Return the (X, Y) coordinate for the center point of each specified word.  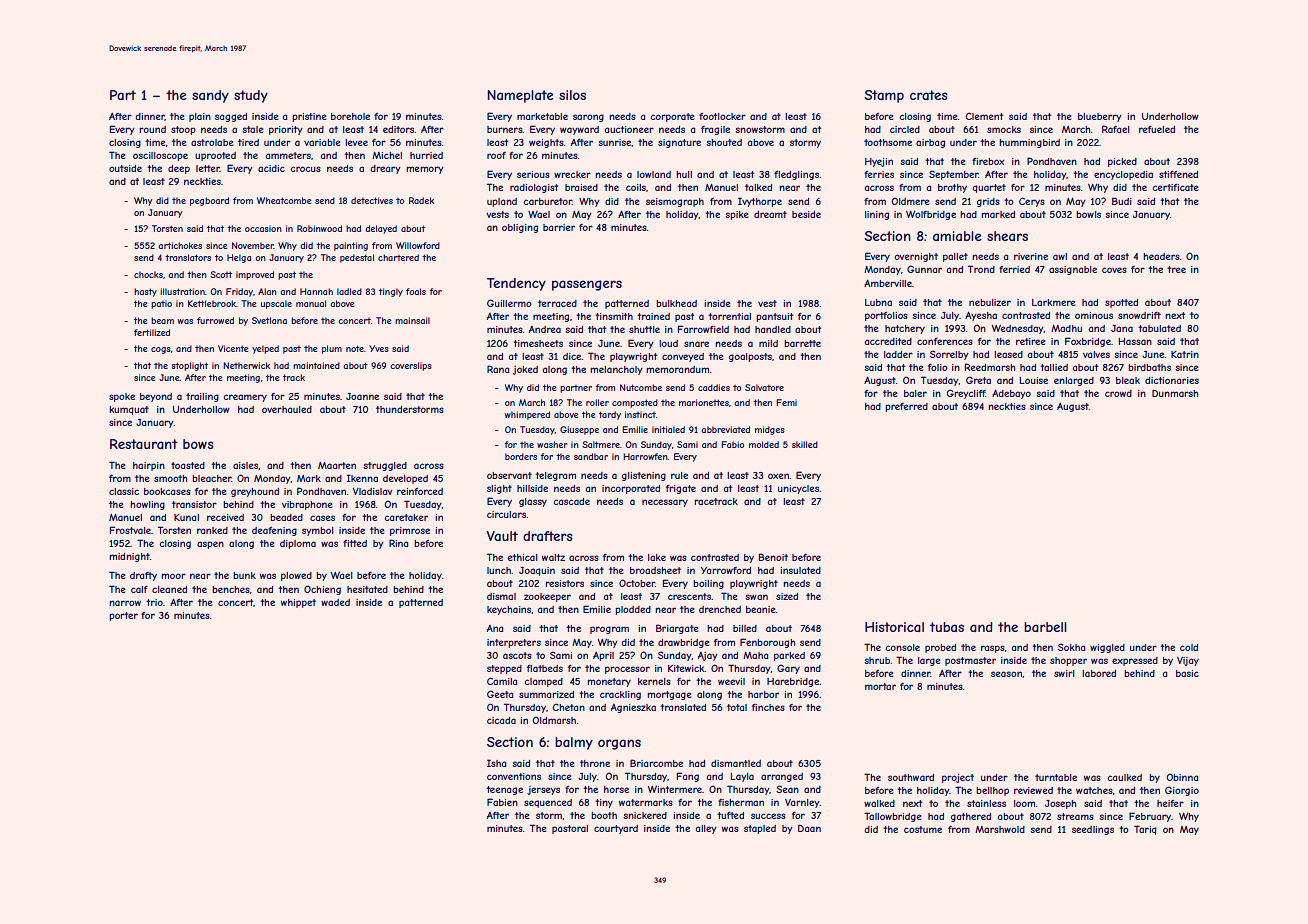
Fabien (502, 802)
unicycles (798, 489)
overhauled (287, 409)
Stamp (884, 96)
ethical (523, 557)
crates (929, 95)
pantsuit (775, 317)
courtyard (616, 829)
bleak (1128, 380)
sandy (210, 96)
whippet (298, 603)
